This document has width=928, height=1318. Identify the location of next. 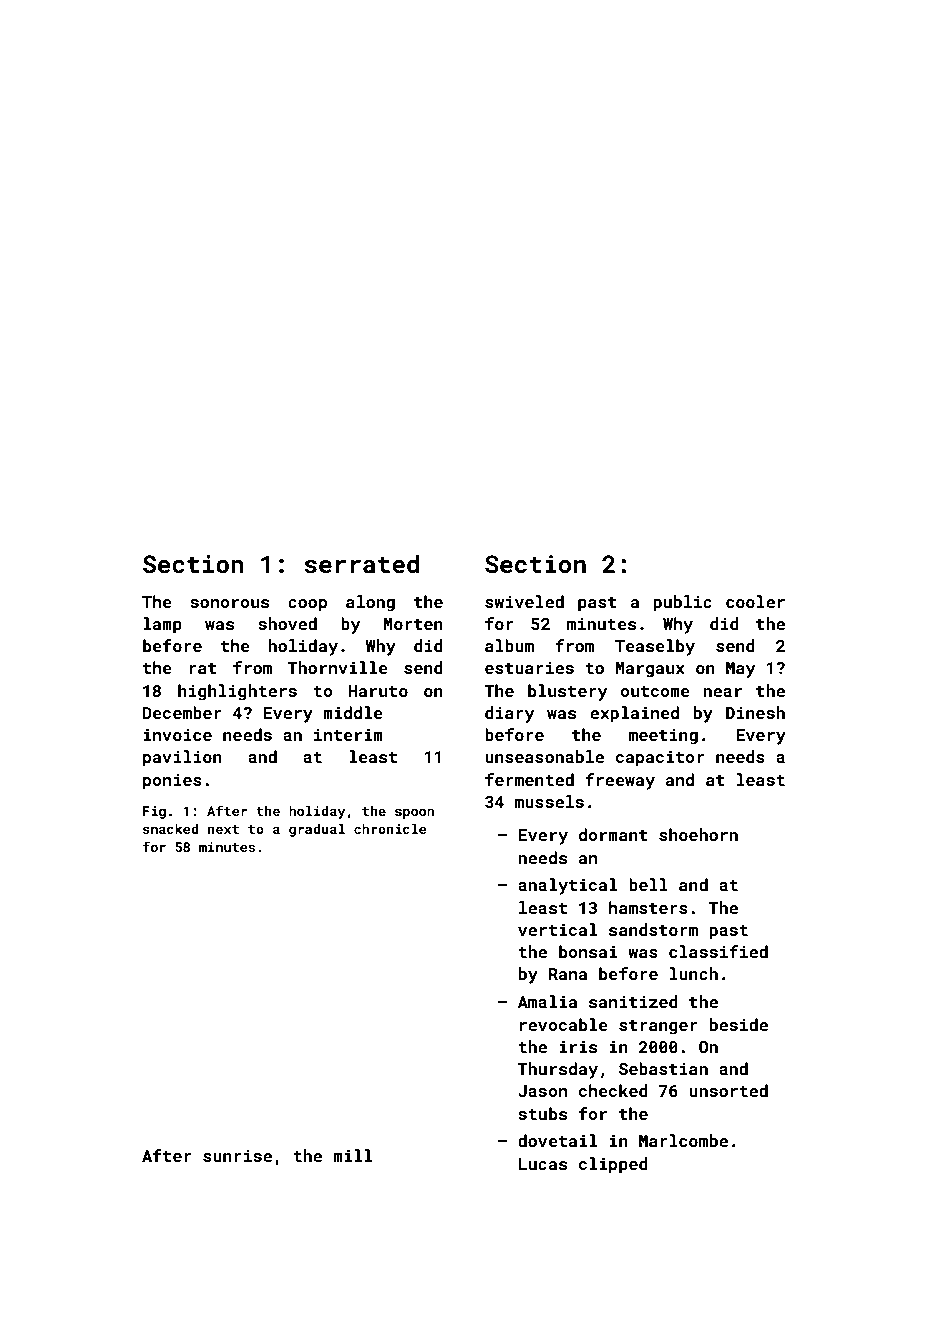
(223, 829).
